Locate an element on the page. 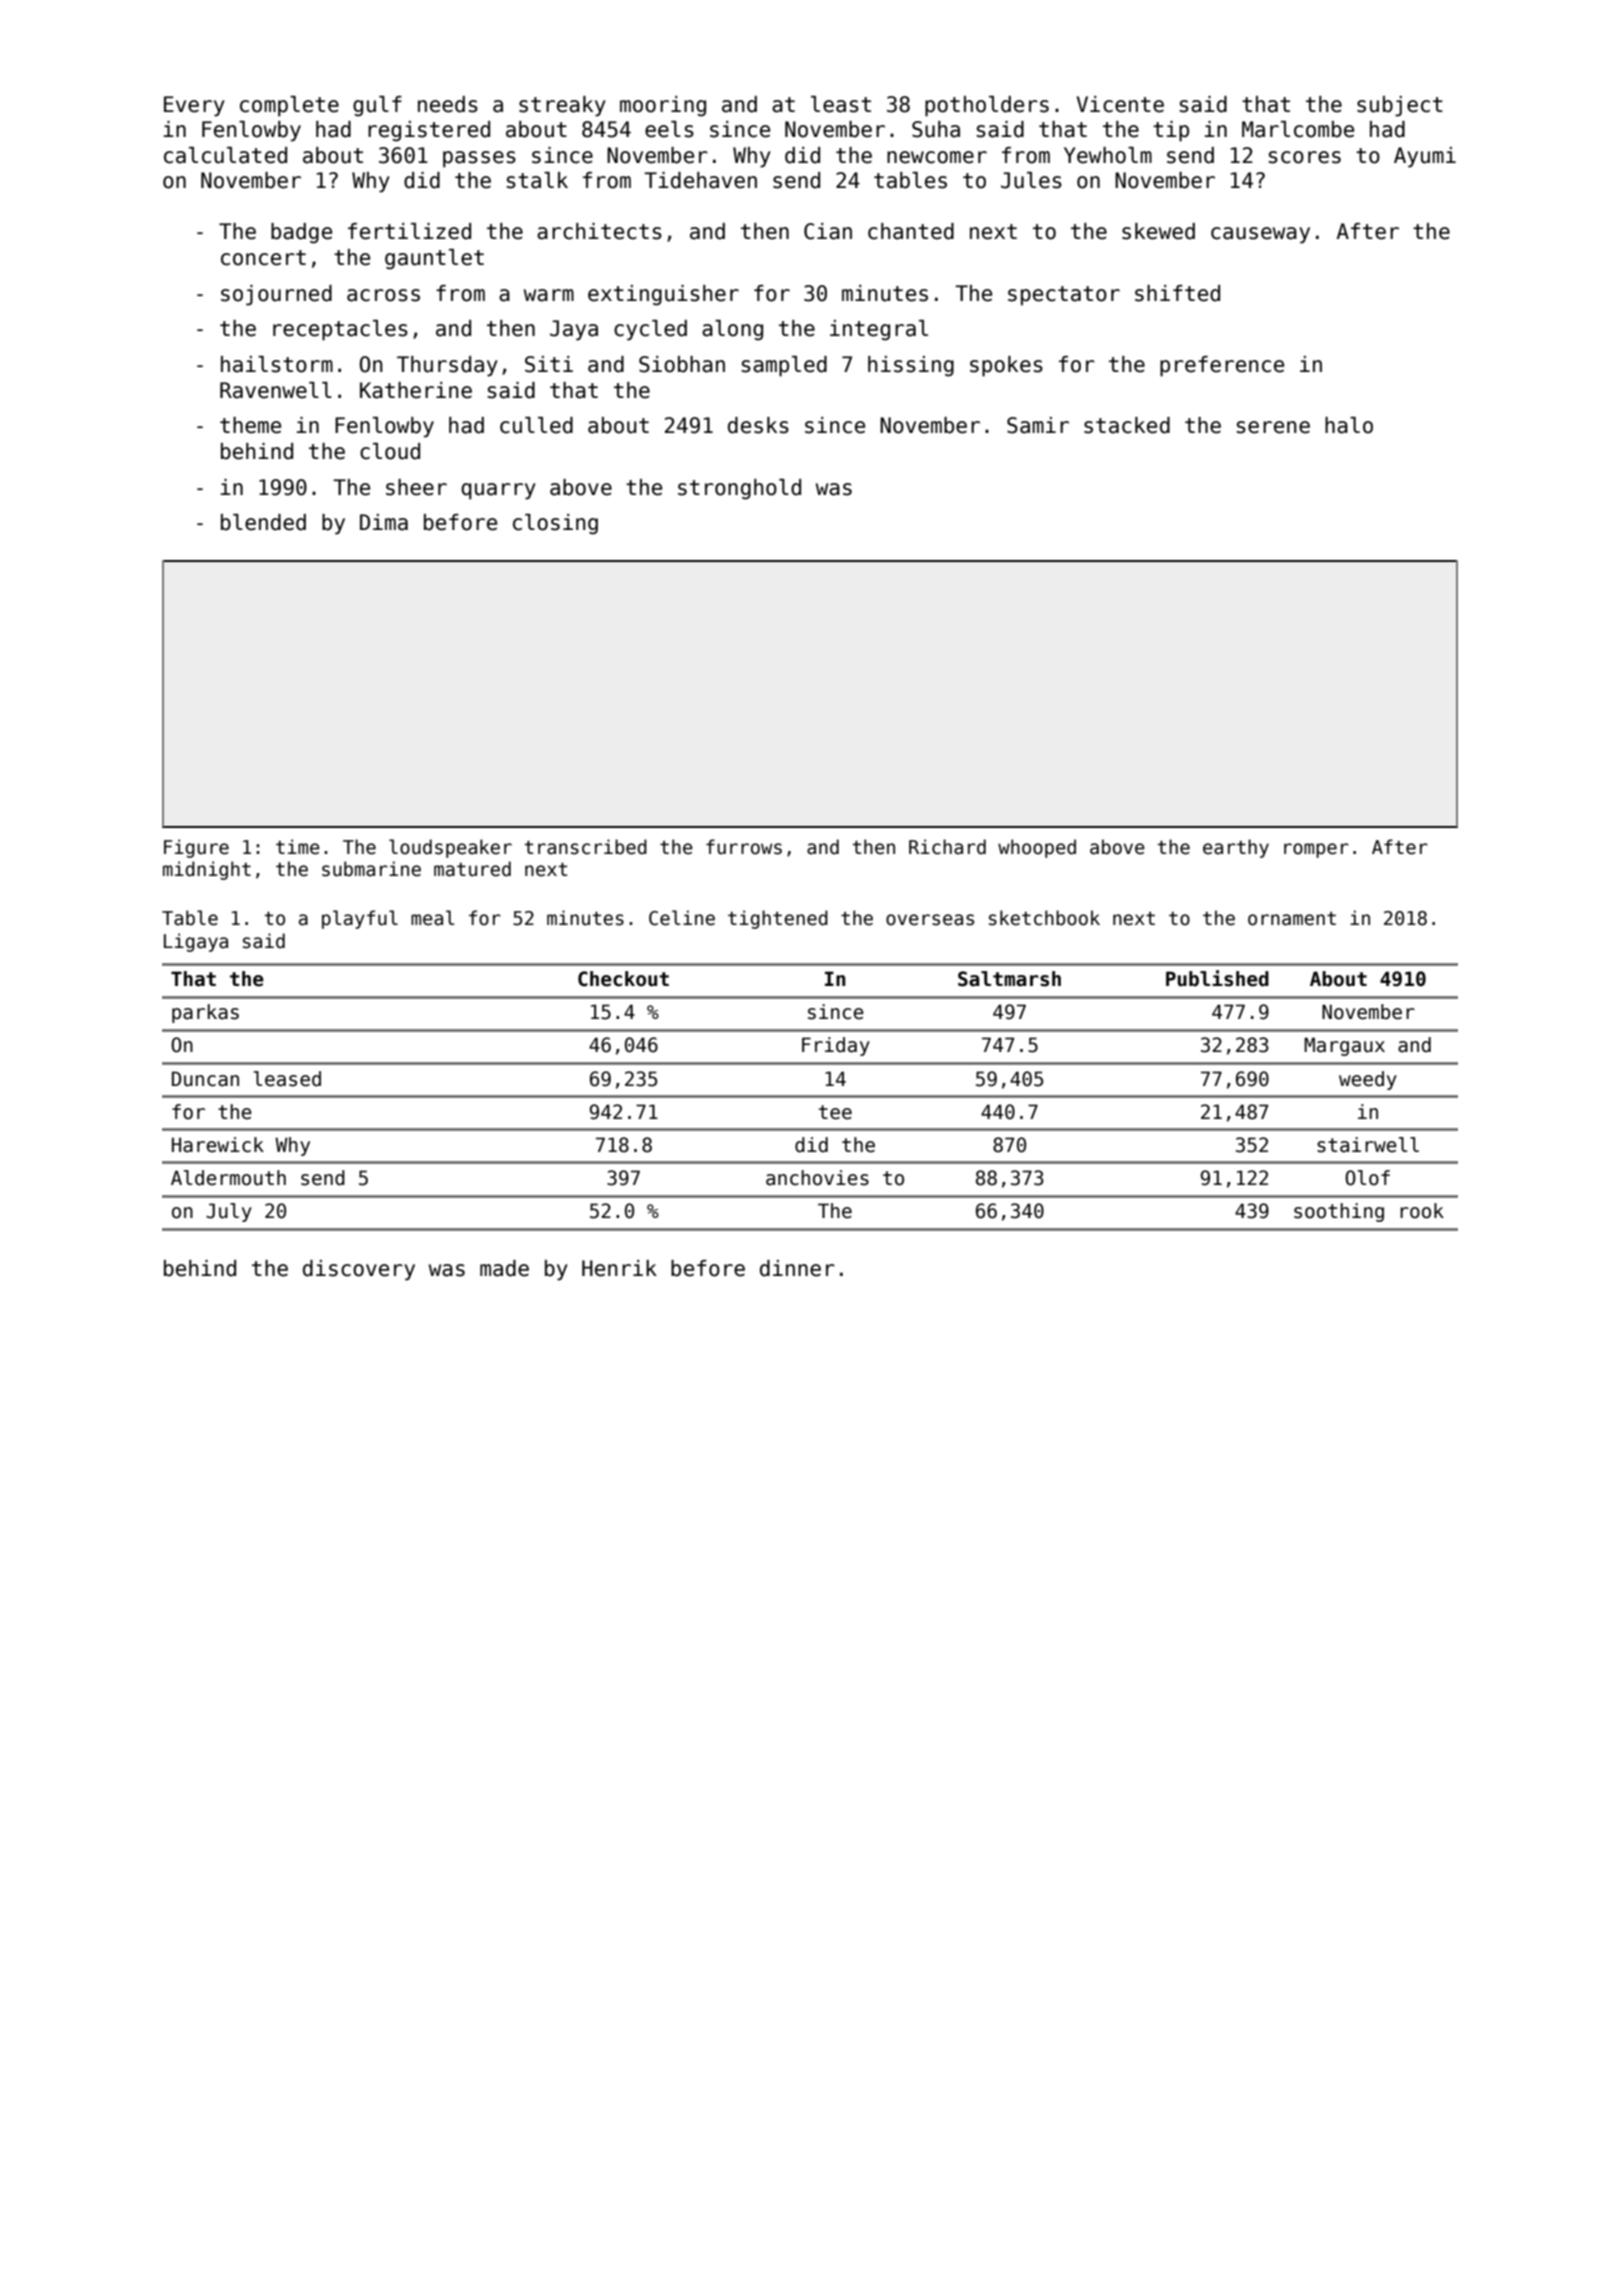  soothing is located at coordinates (1339, 1212).
